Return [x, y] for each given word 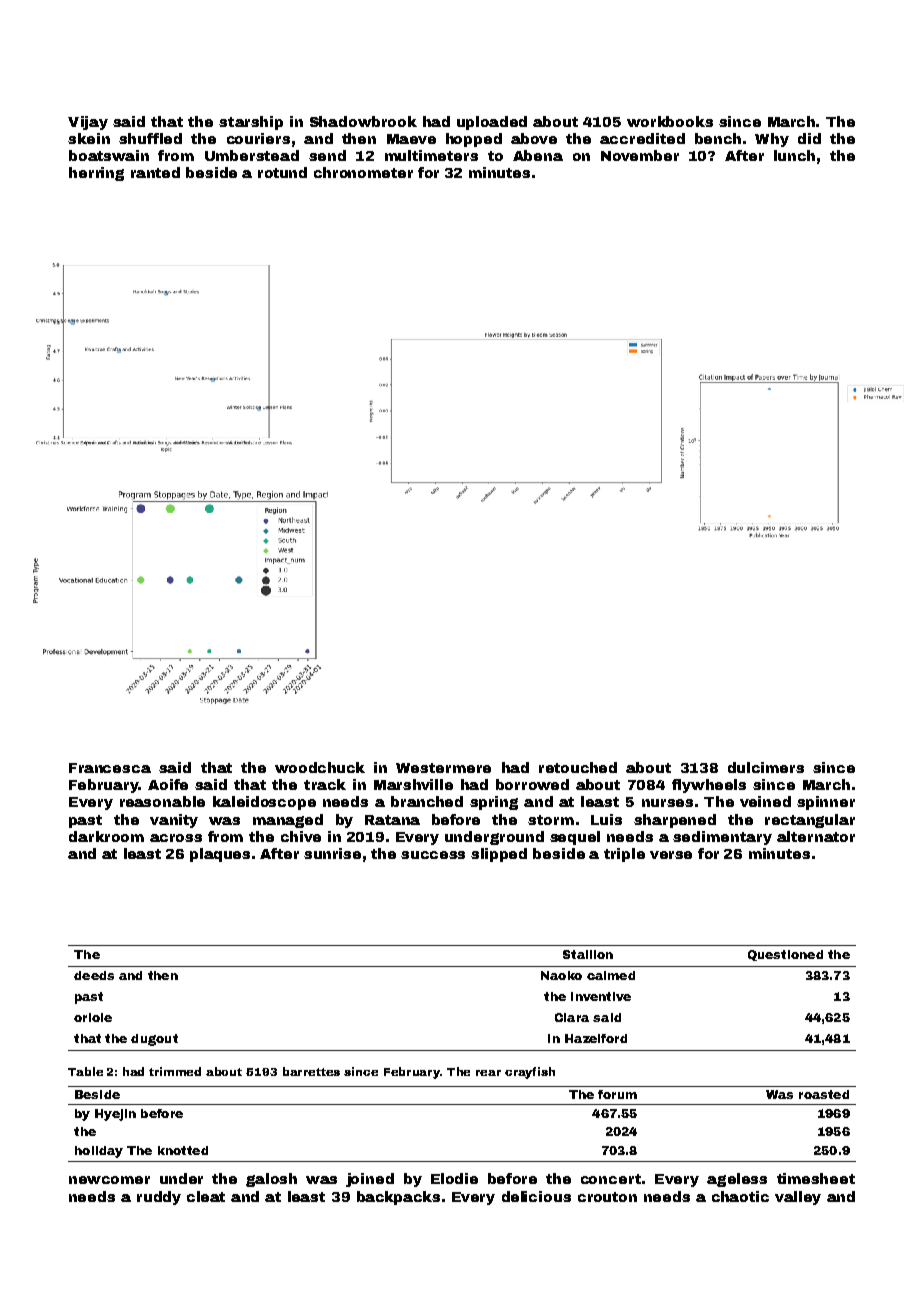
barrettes [311, 1071]
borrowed [532, 784]
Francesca [110, 768]
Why [772, 140]
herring [96, 174]
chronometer [363, 172]
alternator [816, 836]
